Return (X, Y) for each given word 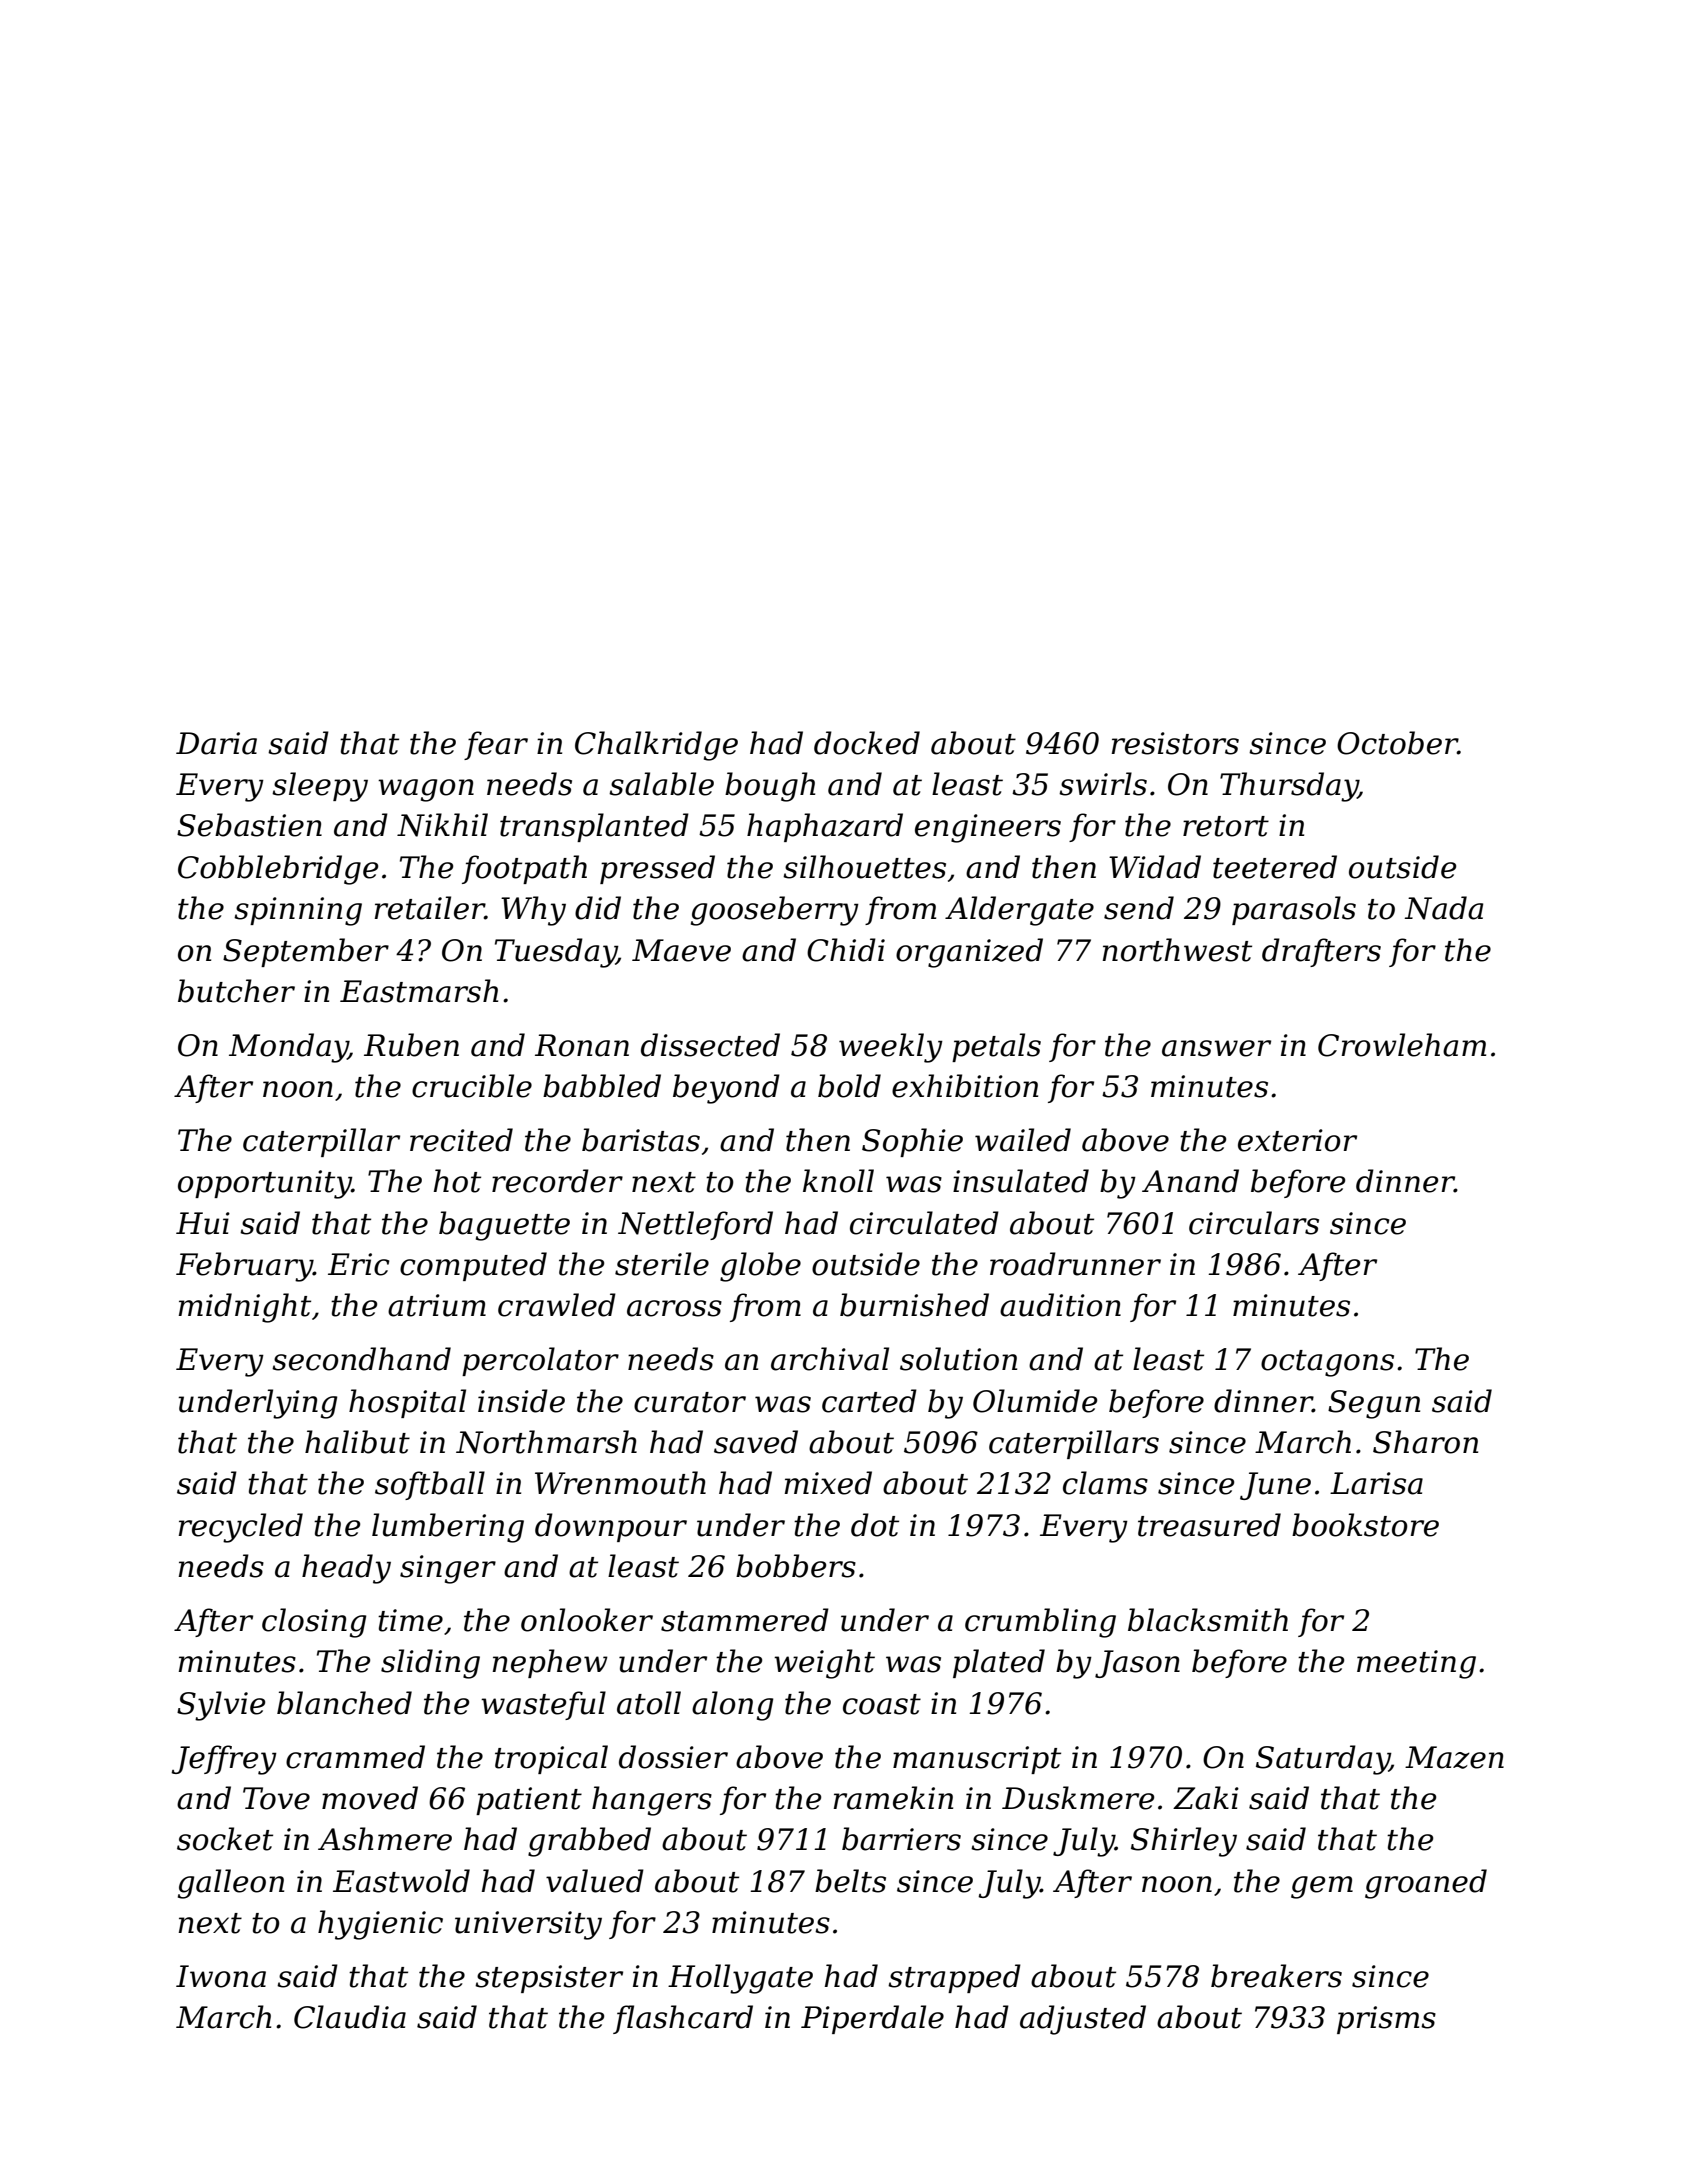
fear (496, 745)
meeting (1416, 1664)
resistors (1175, 743)
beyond (726, 1089)
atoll (649, 1703)
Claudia (350, 2017)
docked (867, 743)
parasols (1294, 910)
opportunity (265, 1184)
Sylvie (221, 1706)
